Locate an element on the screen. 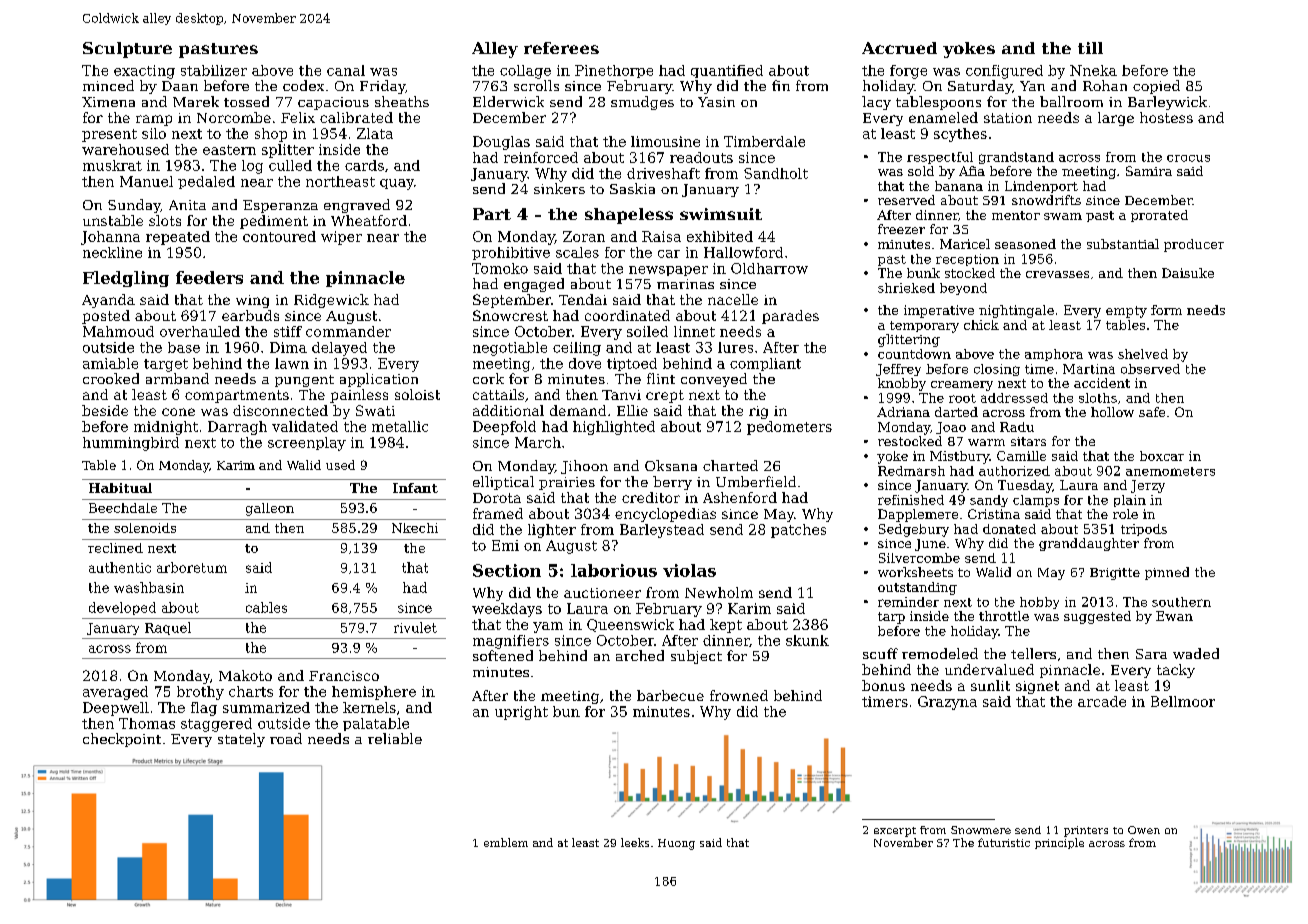 Image resolution: width=1308 pixels, height=924 pixels. freezer is located at coordinates (901, 229).
